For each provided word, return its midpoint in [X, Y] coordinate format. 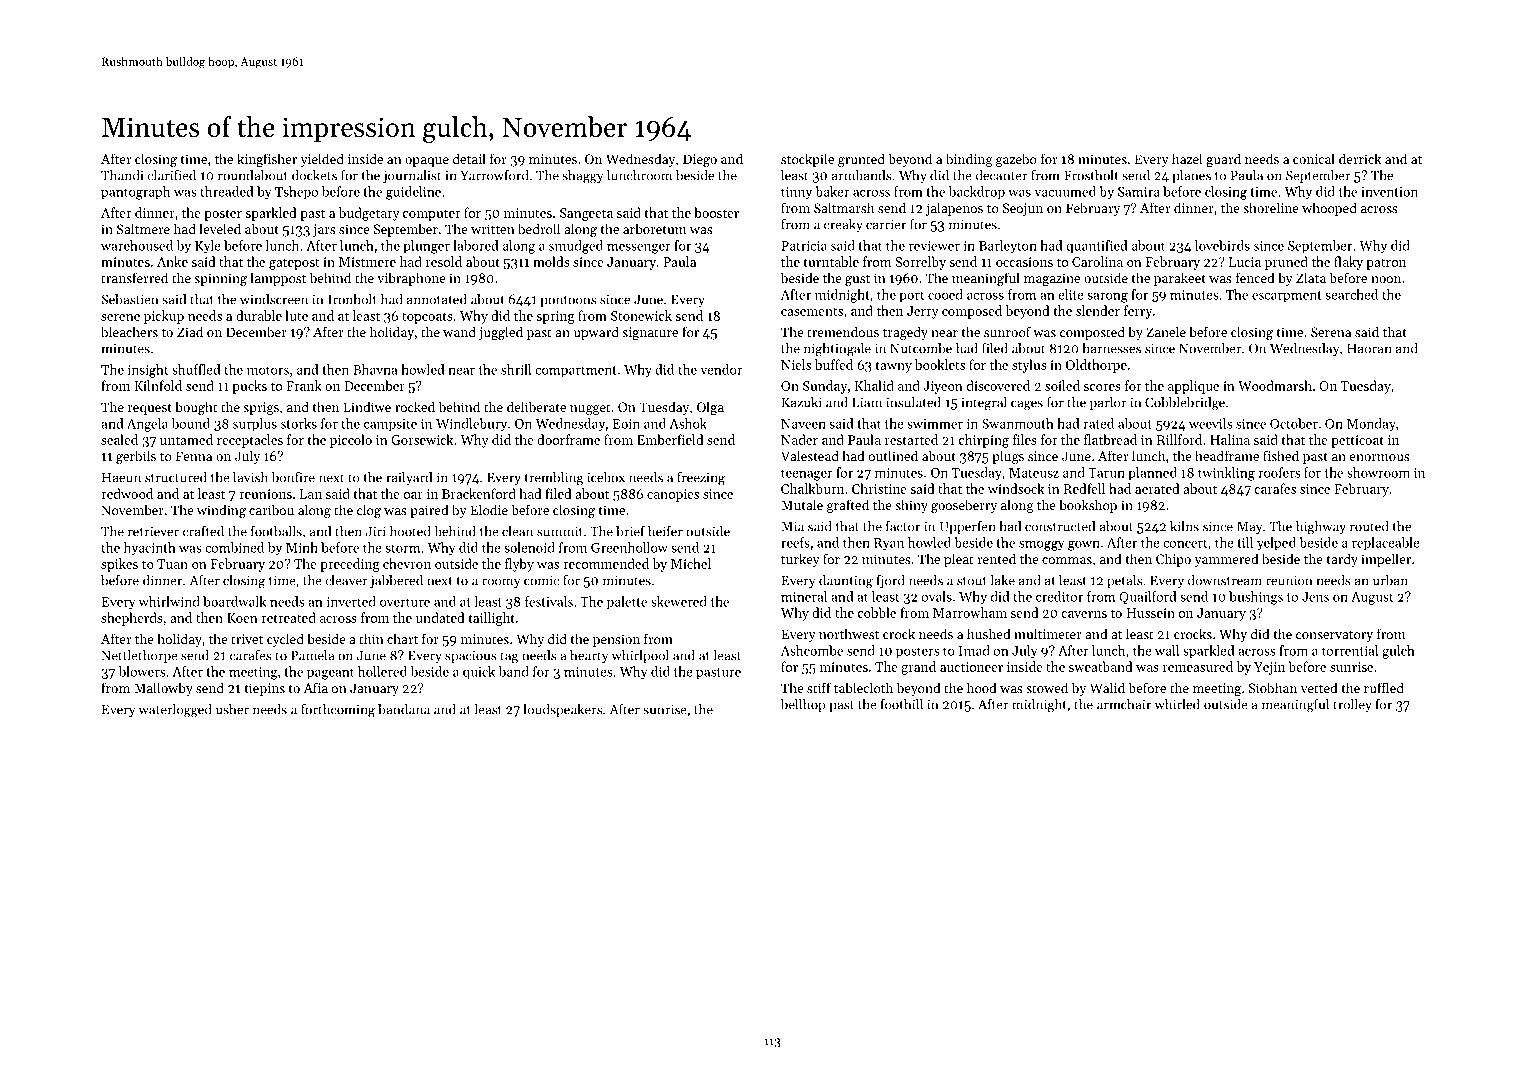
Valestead [810, 455]
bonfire [293, 477]
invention [1389, 192]
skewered [679, 601]
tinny [796, 193]
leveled [220, 228]
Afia [316, 687]
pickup [164, 317]
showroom [1378, 472]
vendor [721, 369]
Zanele [1166, 331]
